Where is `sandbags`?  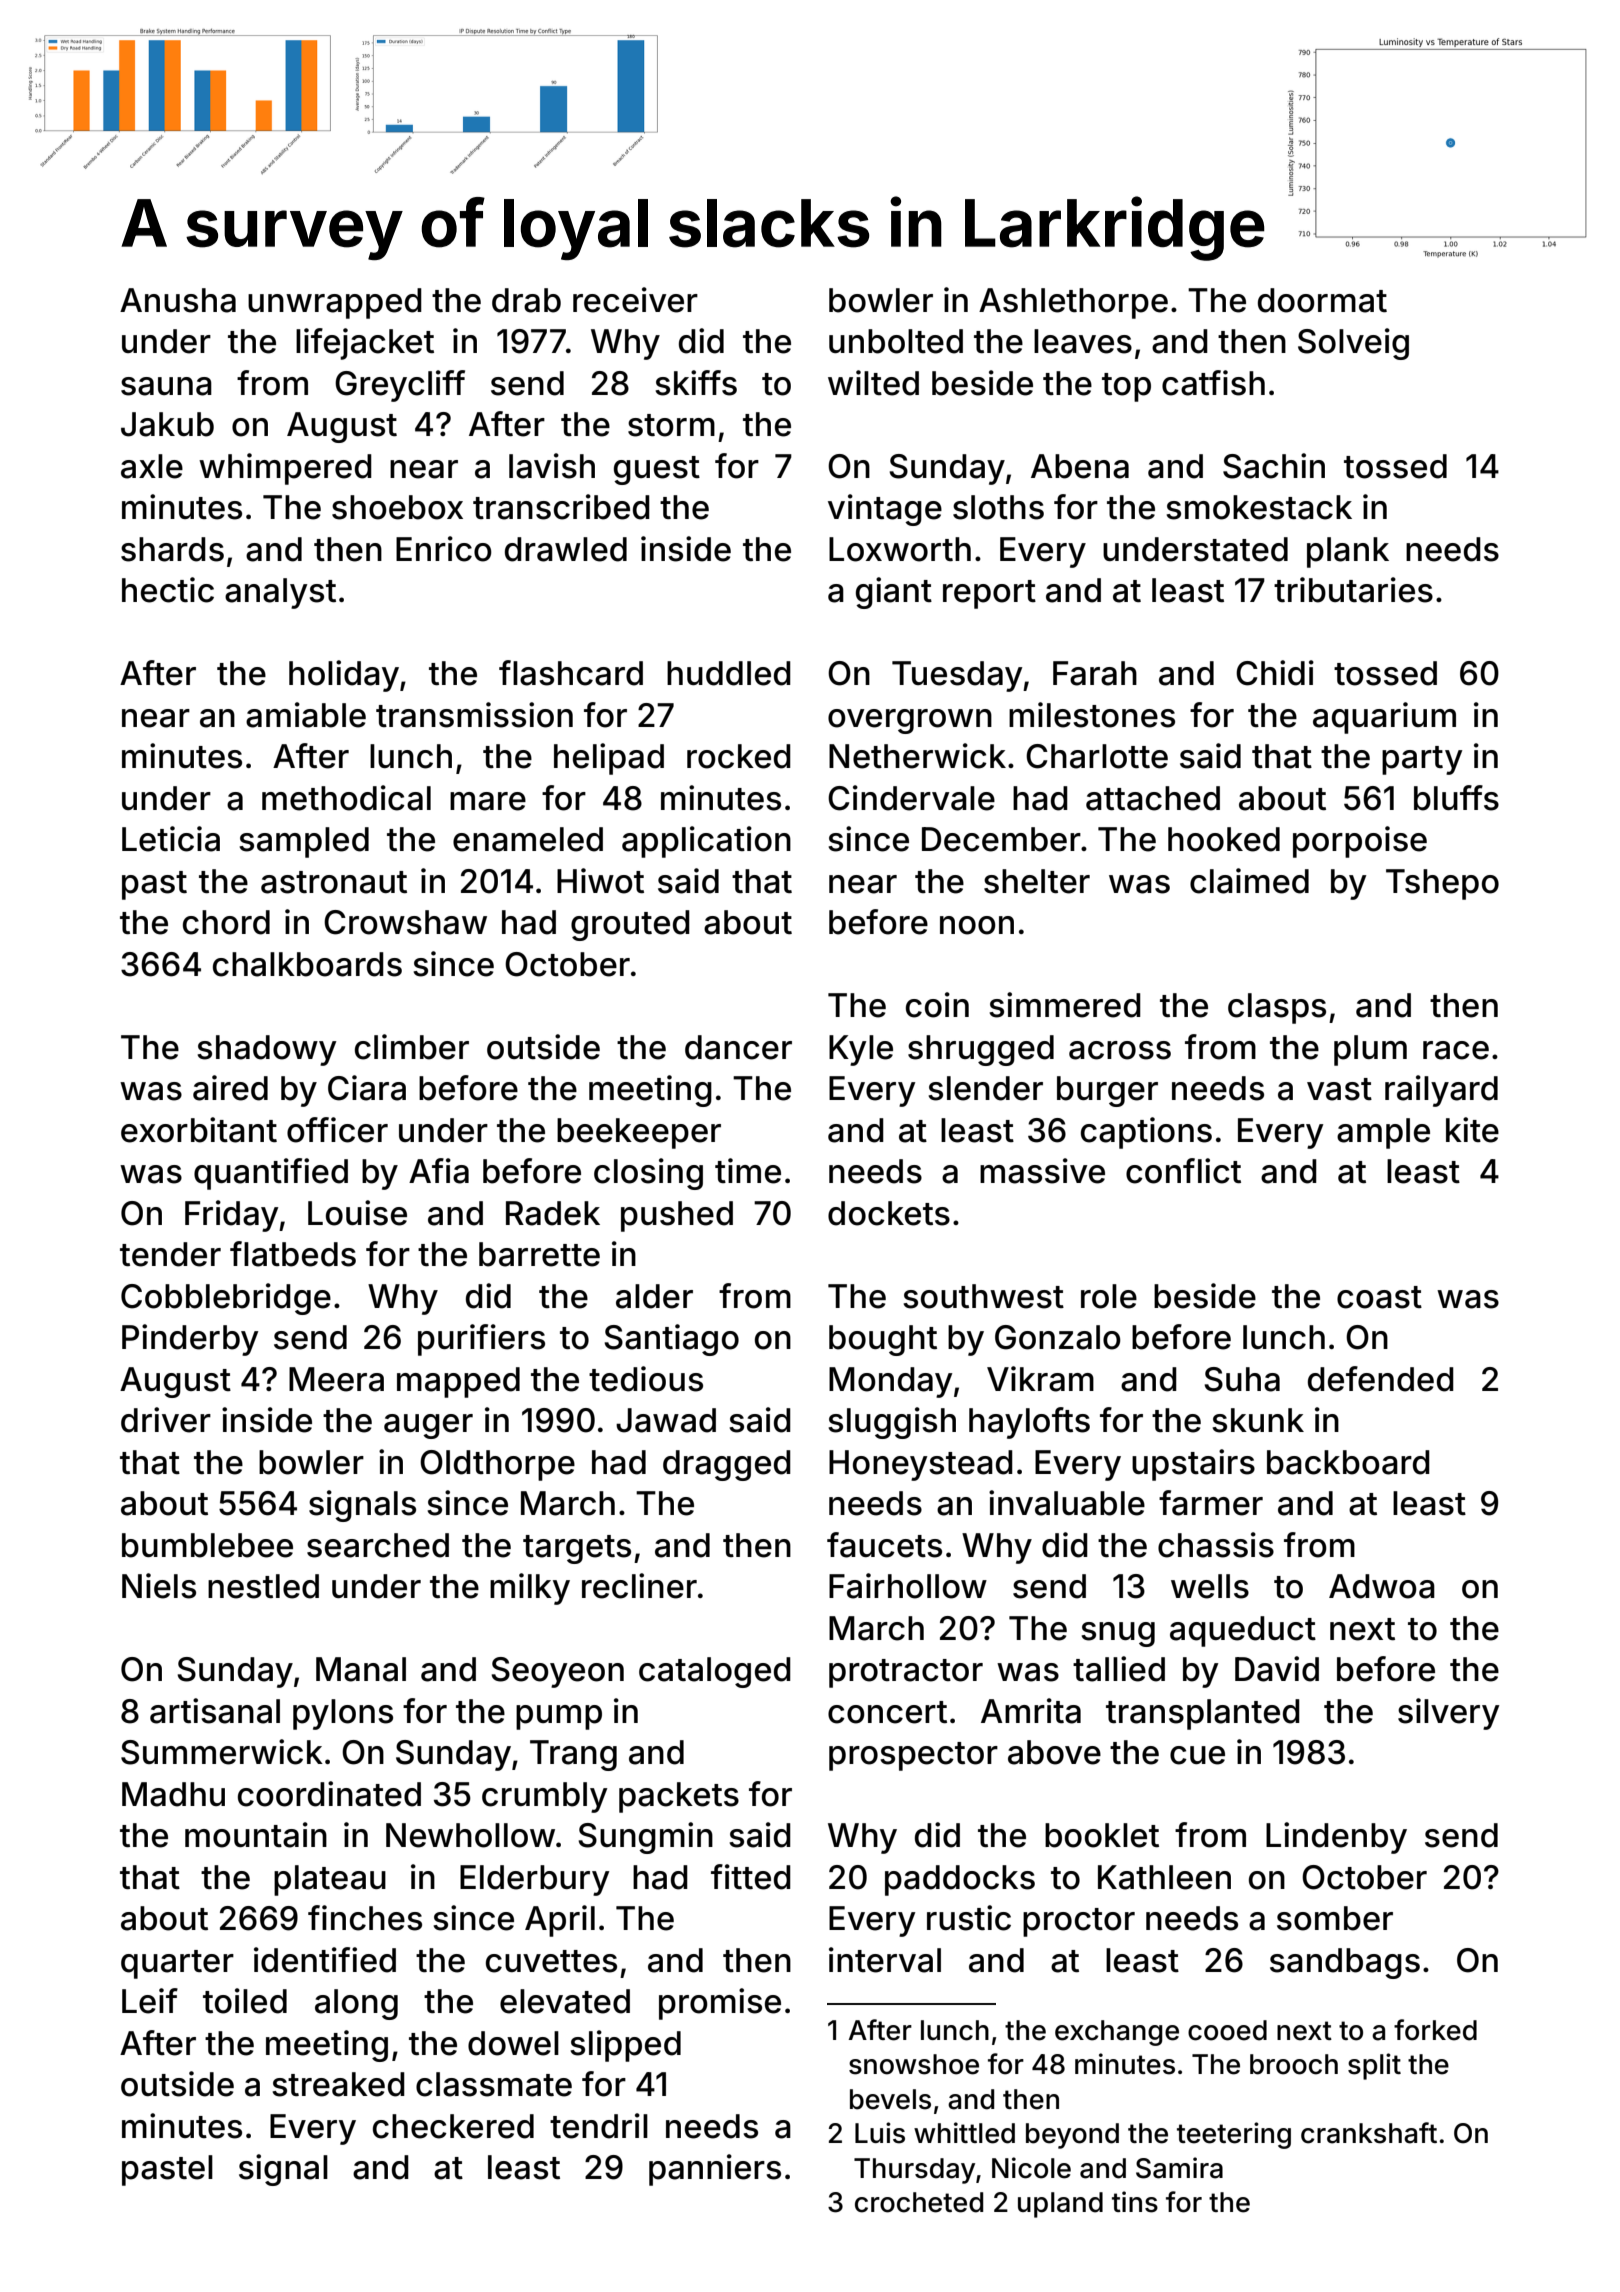
sandbags is located at coordinates (1345, 1963).
